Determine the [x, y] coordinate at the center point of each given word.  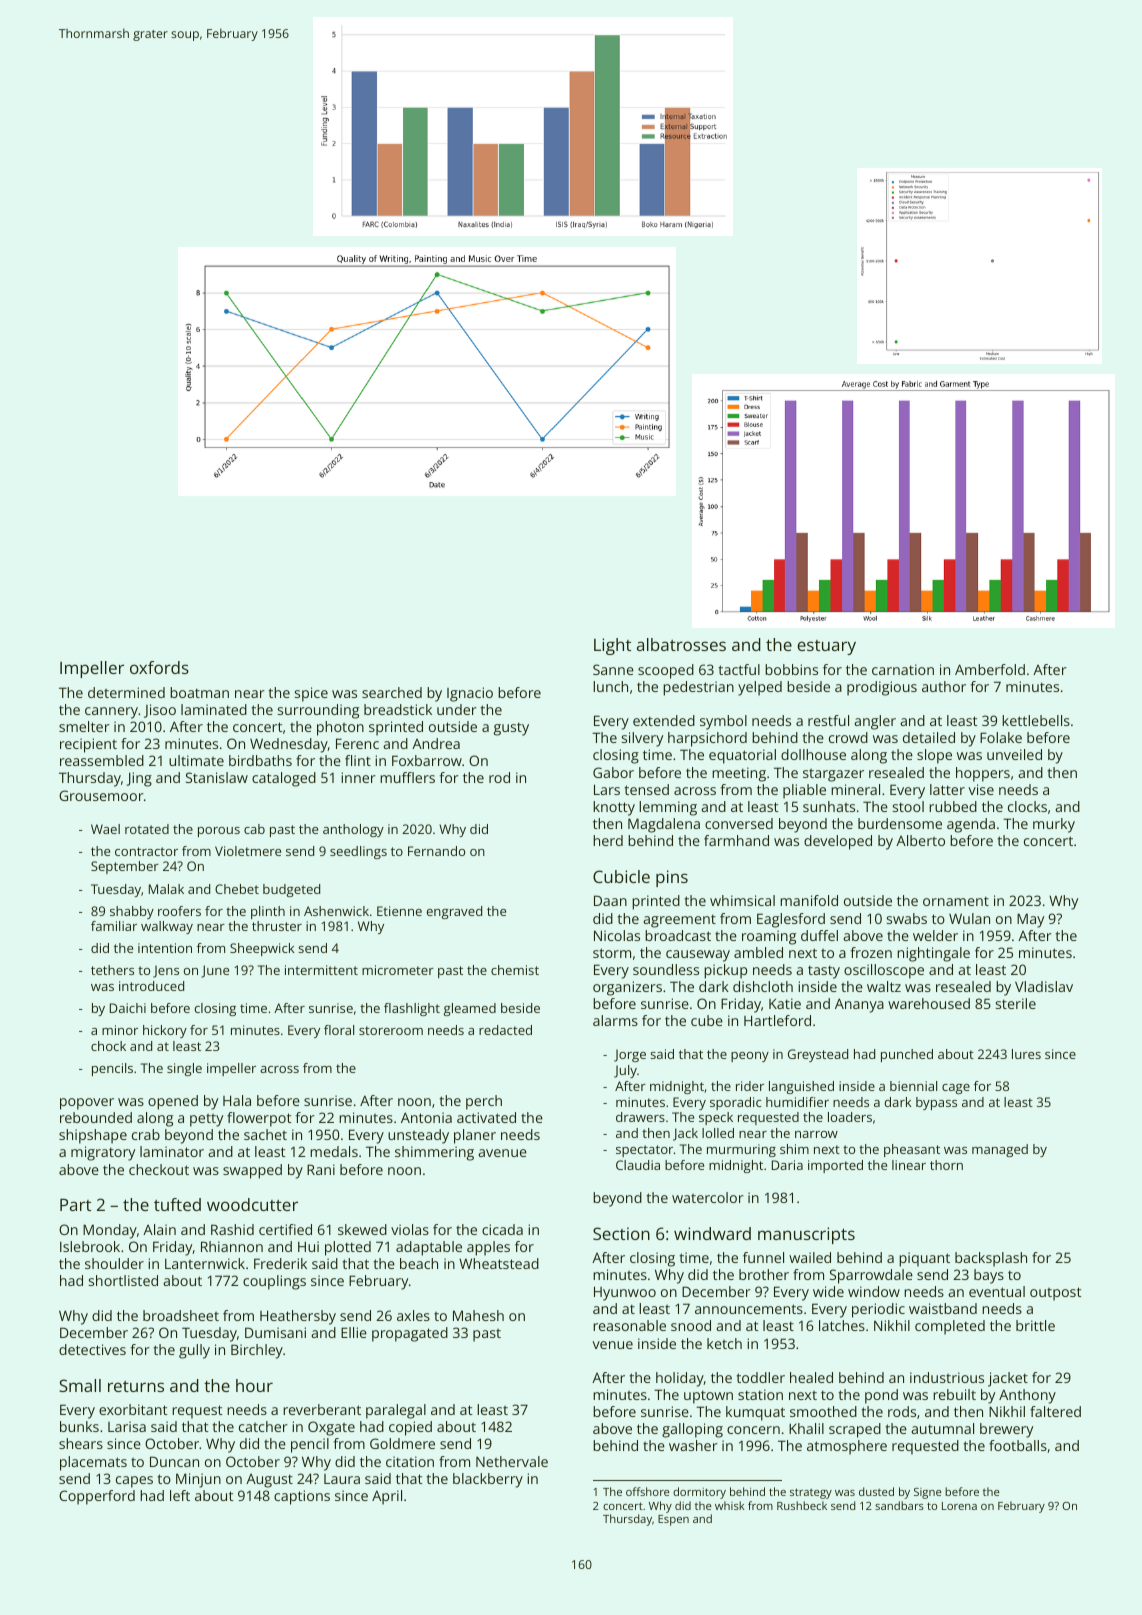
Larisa [127, 1426]
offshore [648, 1491]
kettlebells [1036, 720]
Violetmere [248, 851]
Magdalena [664, 825]
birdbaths [260, 760]
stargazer [833, 775]
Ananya [859, 1005]
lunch [610, 686]
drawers [640, 1117]
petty [206, 1120]
